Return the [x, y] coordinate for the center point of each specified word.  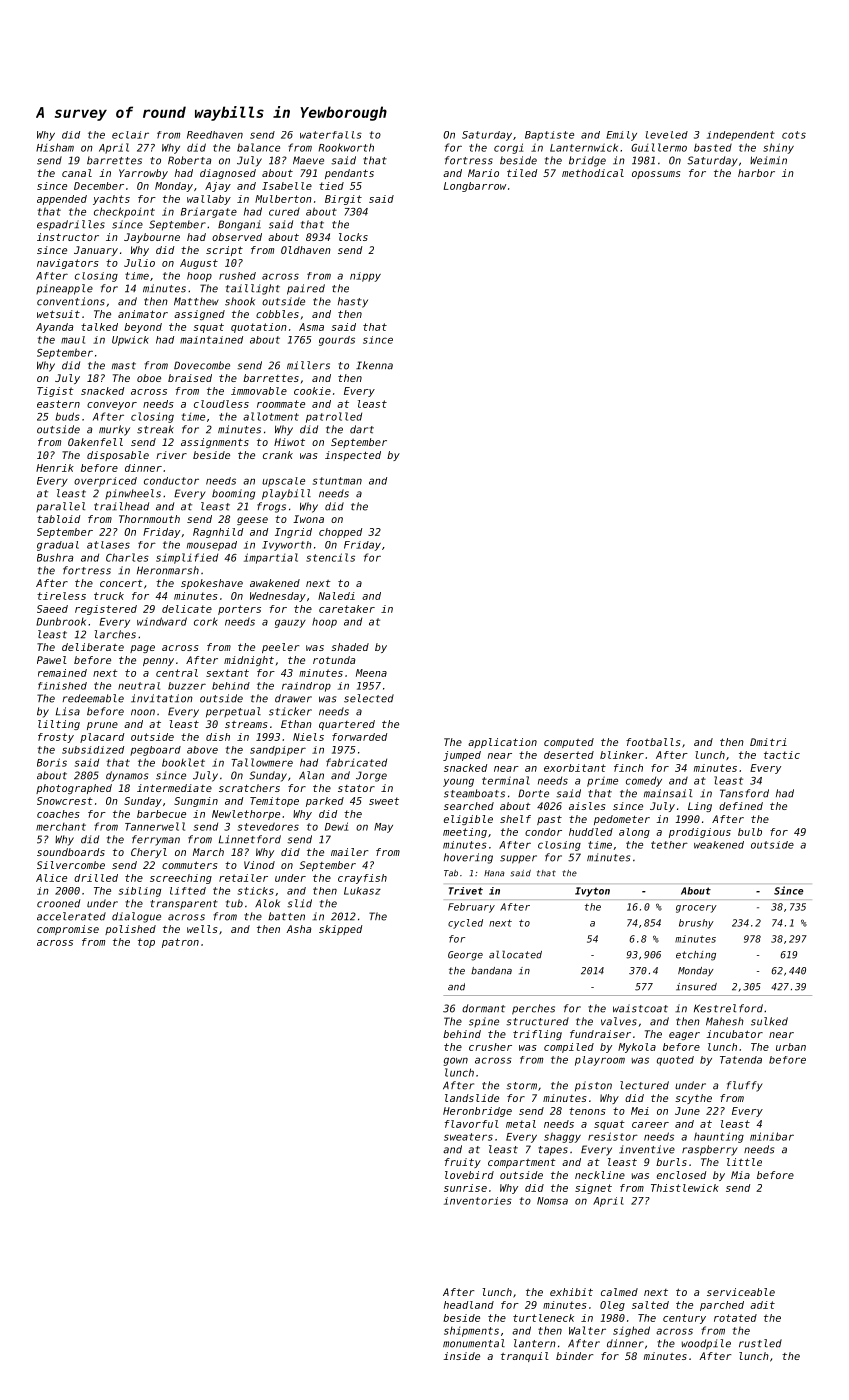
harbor [756, 173]
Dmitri [768, 742]
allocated [515, 954]
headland [469, 1305]
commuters [189, 865]
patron [180, 943]
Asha [298, 929]
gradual [58, 546]
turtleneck [543, 1318]
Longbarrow [475, 187]
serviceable [741, 1292]
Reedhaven [215, 135]
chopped [340, 533]
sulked [769, 1021]
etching [696, 956]
